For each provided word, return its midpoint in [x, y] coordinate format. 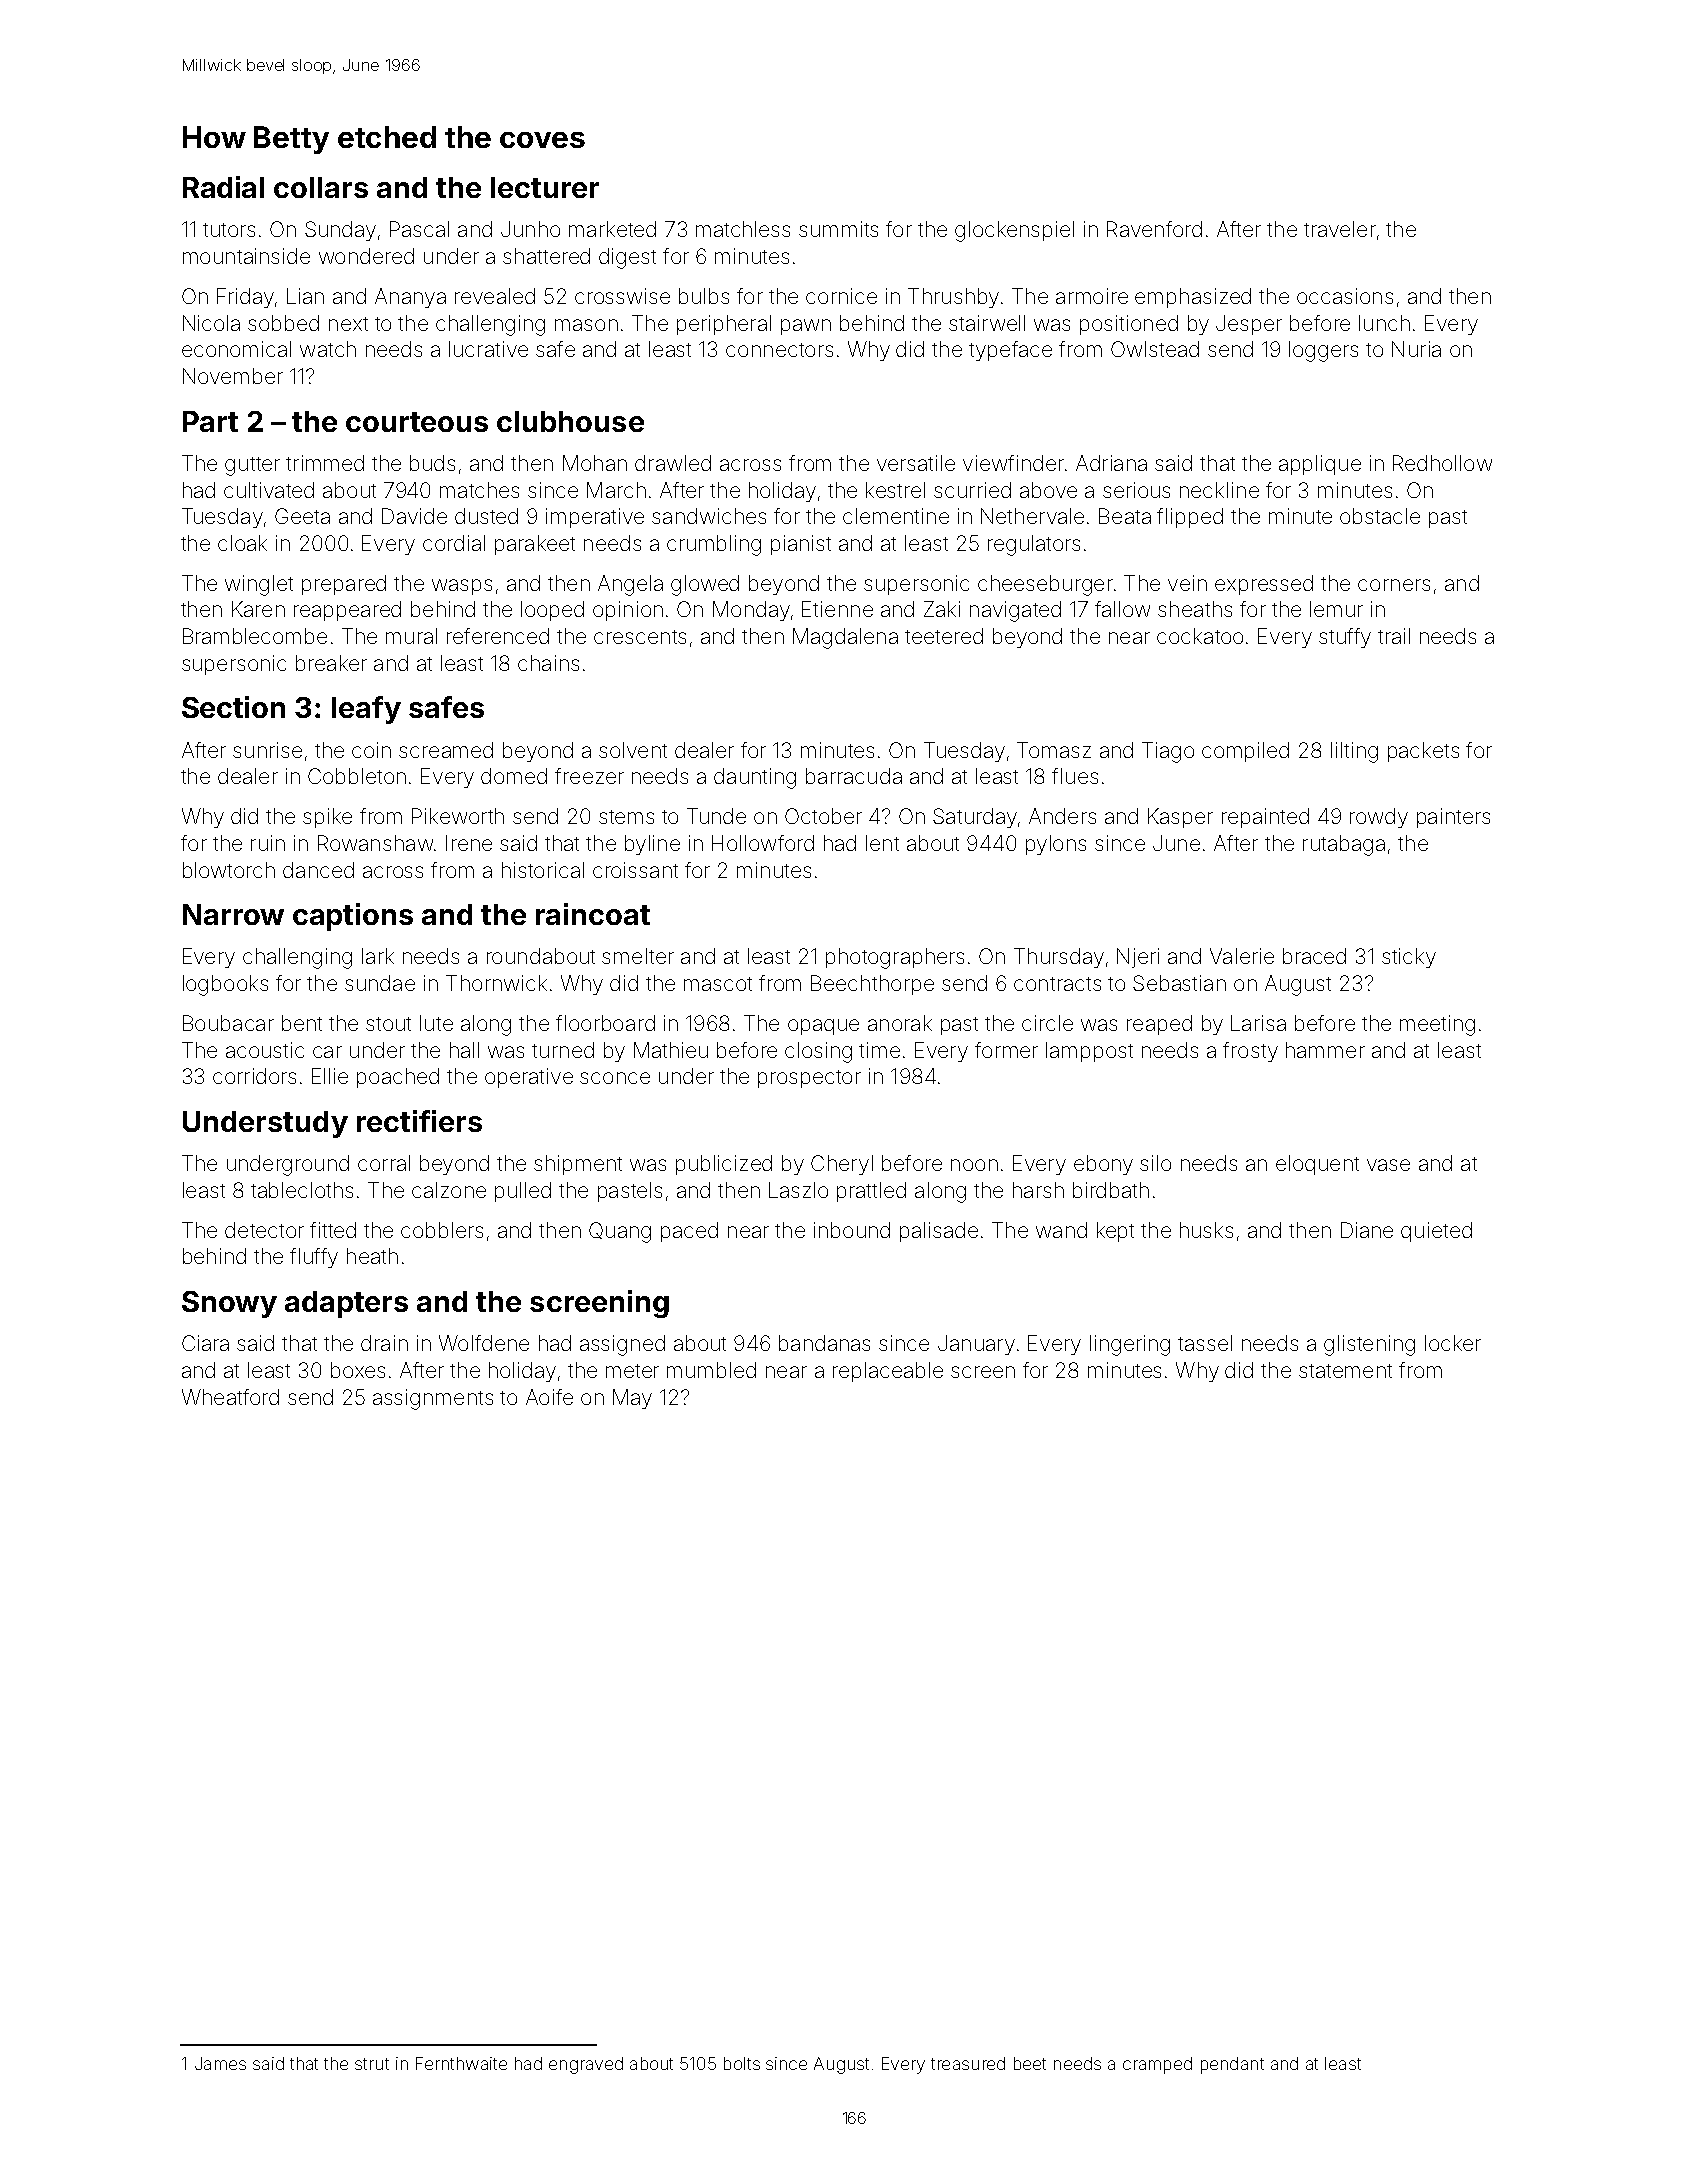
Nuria [1416, 349]
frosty [1250, 1052]
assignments [433, 1399]
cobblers [442, 1230]
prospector [809, 1079]
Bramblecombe [255, 636]
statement [1345, 1371]
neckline [1219, 490]
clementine [896, 516]
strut [372, 2064]
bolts [742, 2063]
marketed [612, 229]
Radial [223, 187]
